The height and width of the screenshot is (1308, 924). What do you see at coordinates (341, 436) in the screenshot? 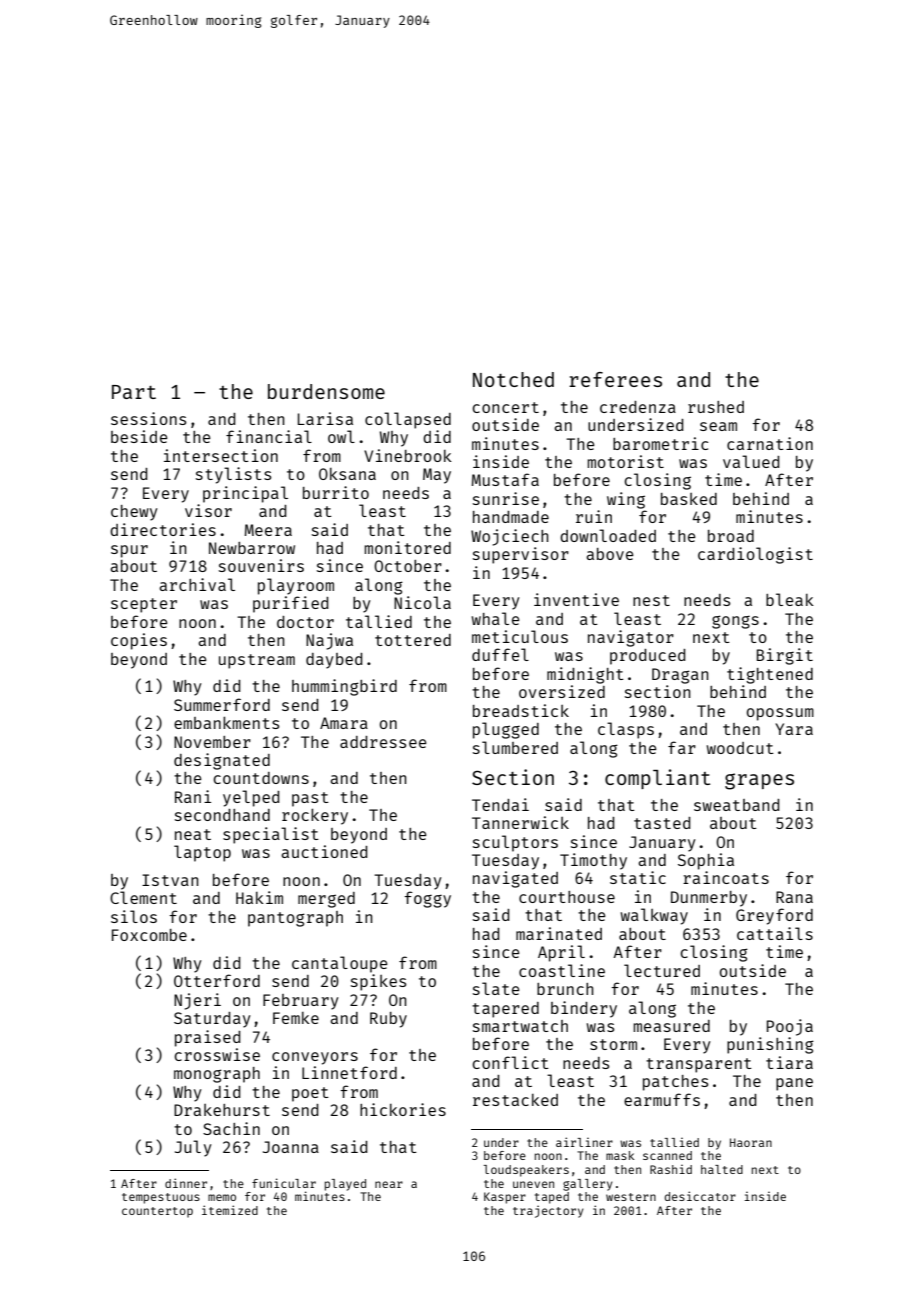
I see `owl` at bounding box center [341, 436].
